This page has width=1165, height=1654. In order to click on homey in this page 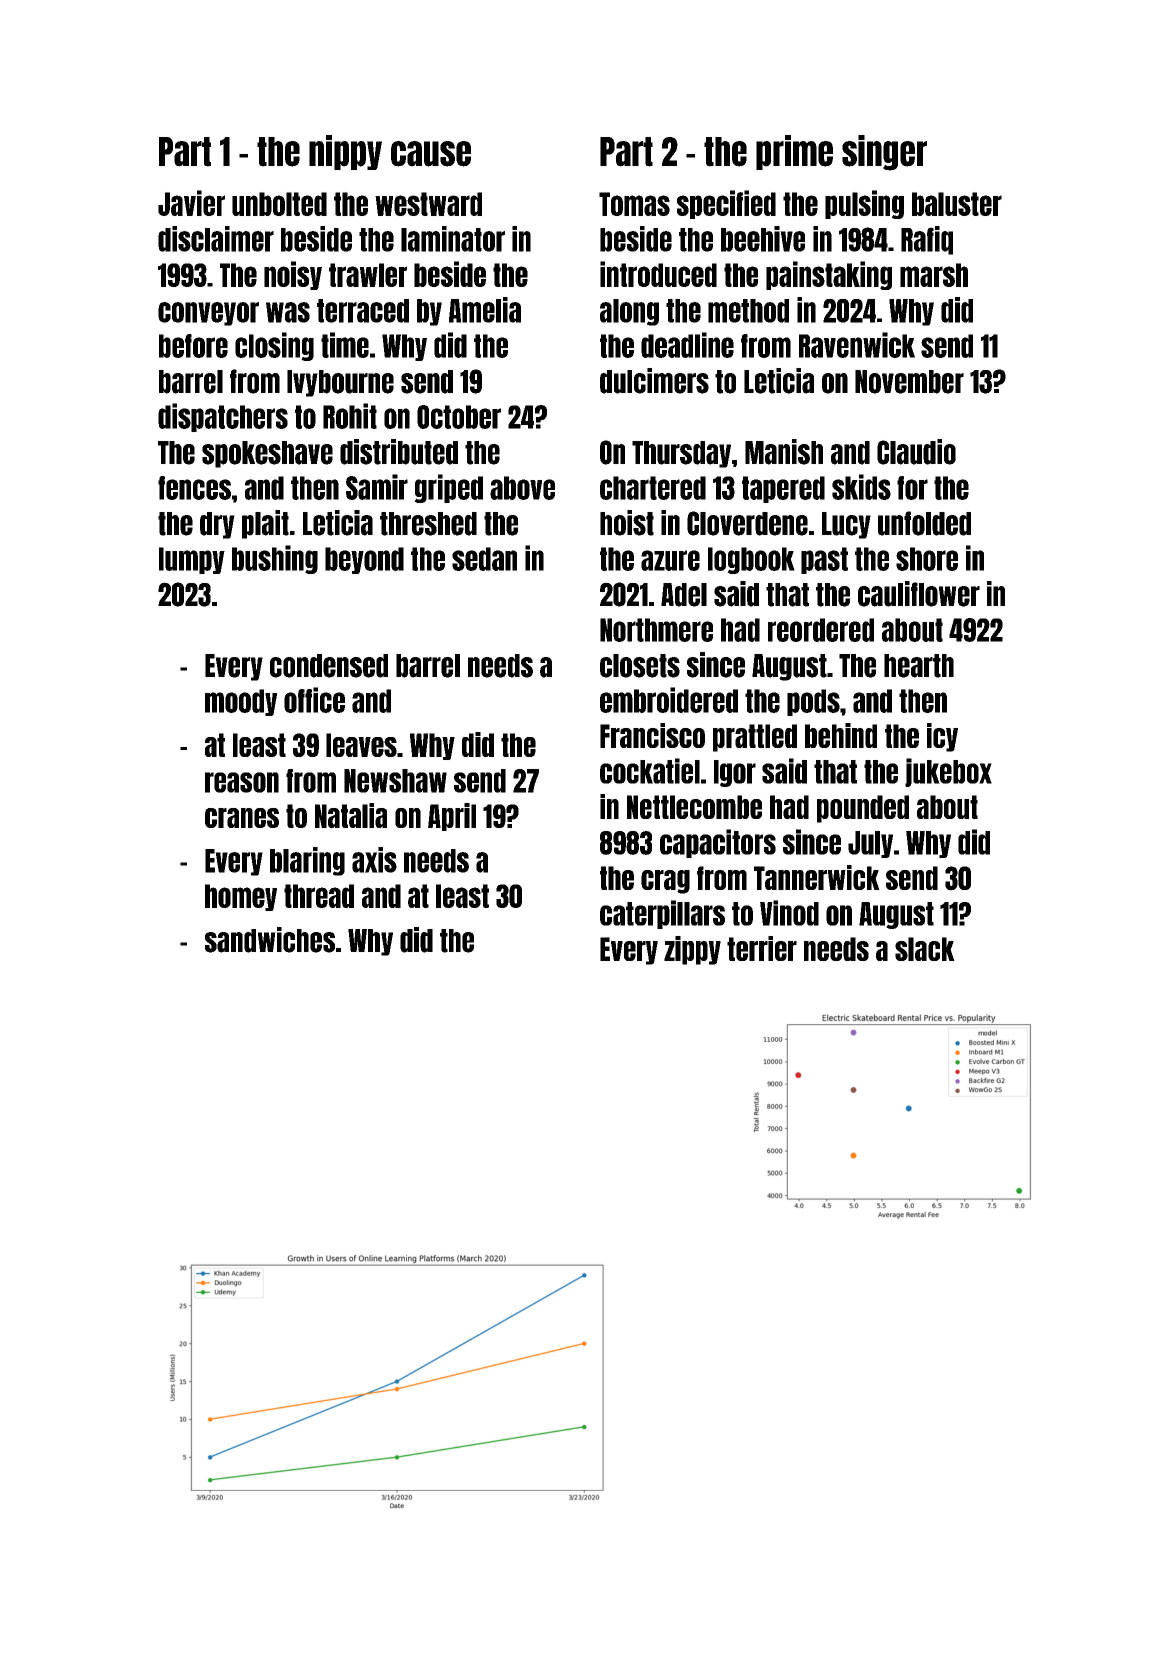, I will do `click(241, 897)`.
